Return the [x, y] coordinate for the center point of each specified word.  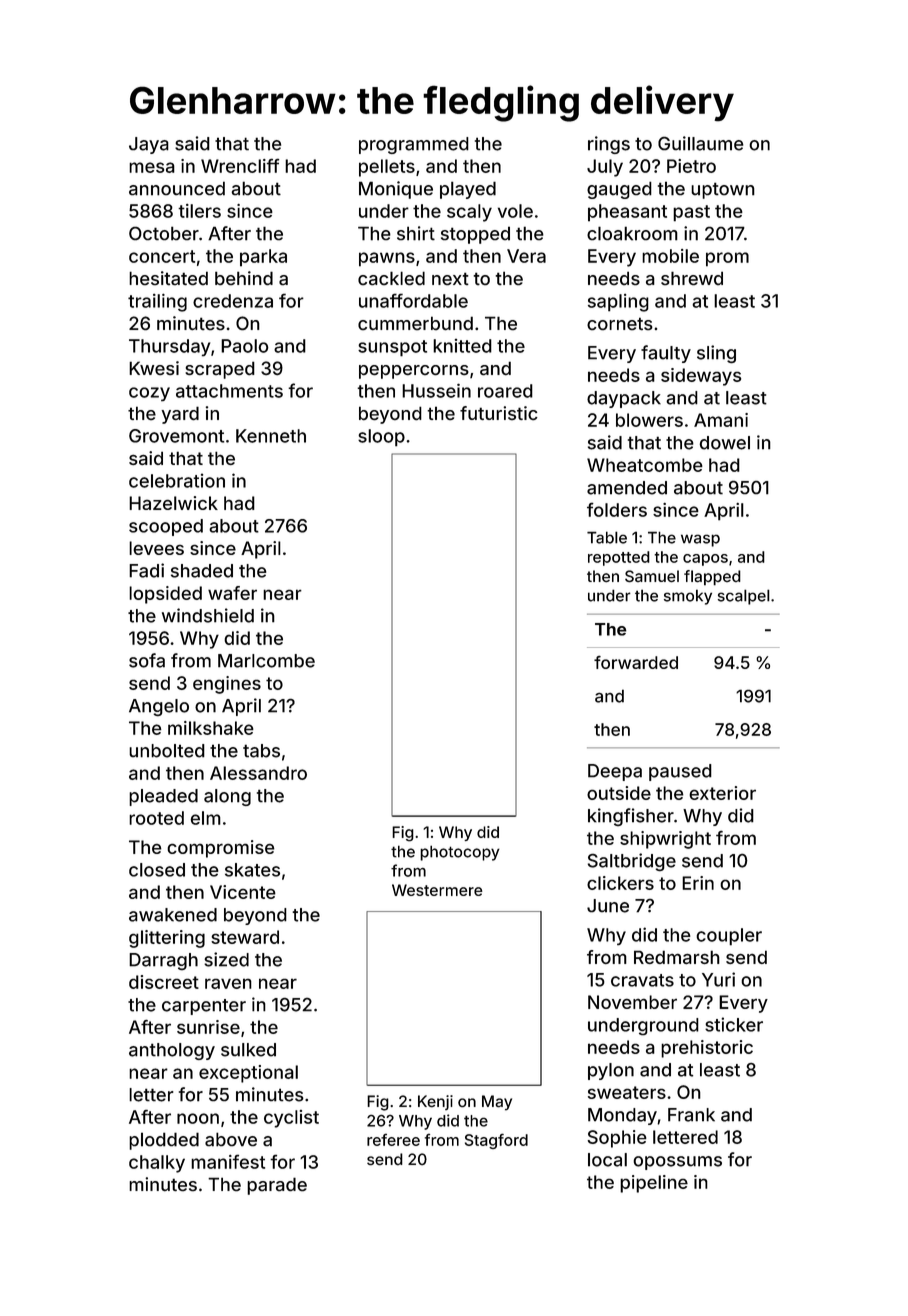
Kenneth [271, 436]
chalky [157, 1164]
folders [617, 510]
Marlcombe [266, 661]
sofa [147, 660]
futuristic [499, 413]
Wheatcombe [645, 465]
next [450, 278]
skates [252, 870]
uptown [723, 190]
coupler [729, 937]
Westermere [437, 890]
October [164, 233]
